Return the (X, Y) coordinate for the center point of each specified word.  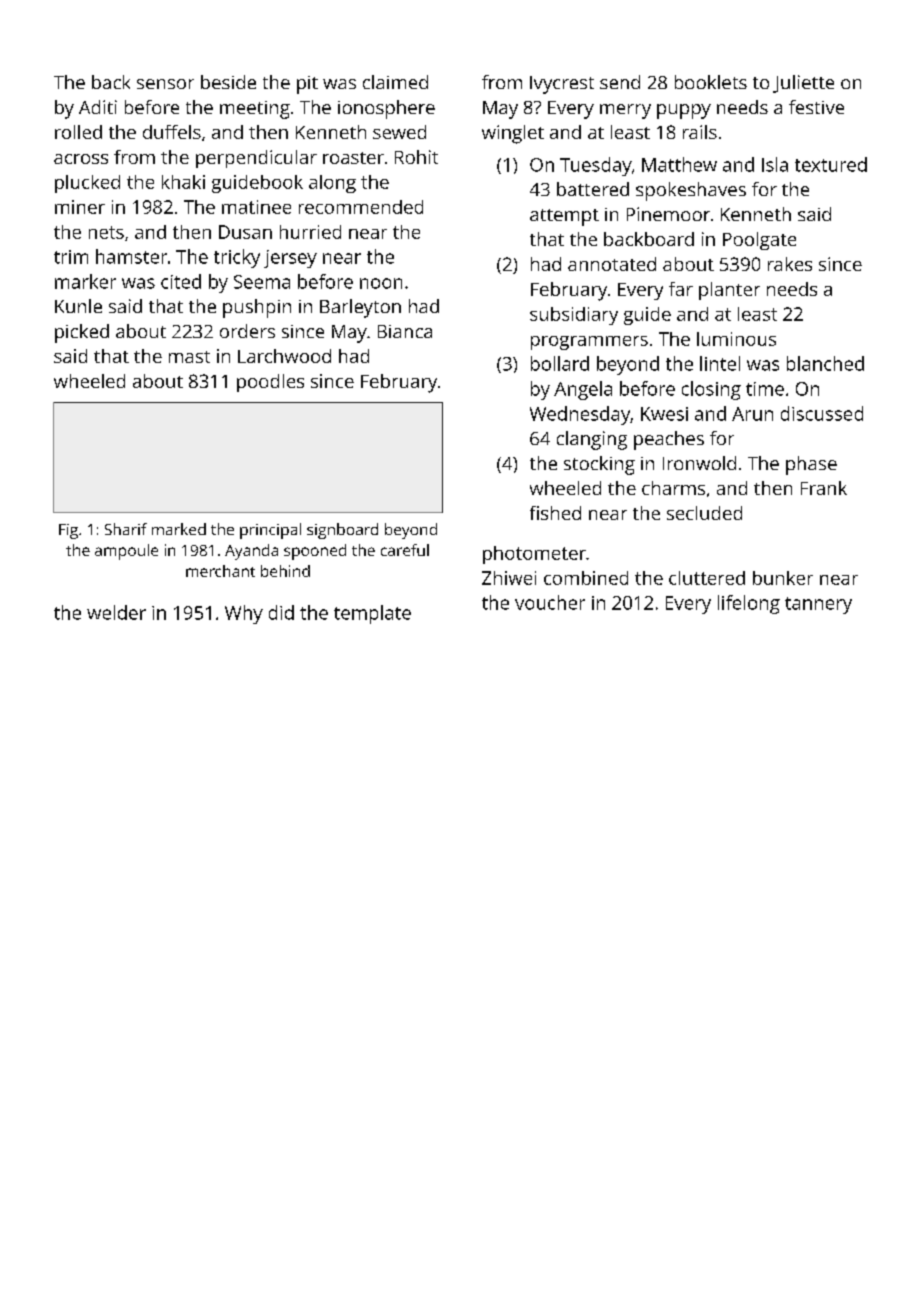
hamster (131, 256)
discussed (822, 413)
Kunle (78, 306)
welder (116, 612)
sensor (165, 84)
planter (729, 291)
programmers (589, 343)
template (372, 614)
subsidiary (574, 316)
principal (270, 531)
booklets (711, 82)
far (681, 289)
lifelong (749, 604)
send (620, 82)
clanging (592, 440)
